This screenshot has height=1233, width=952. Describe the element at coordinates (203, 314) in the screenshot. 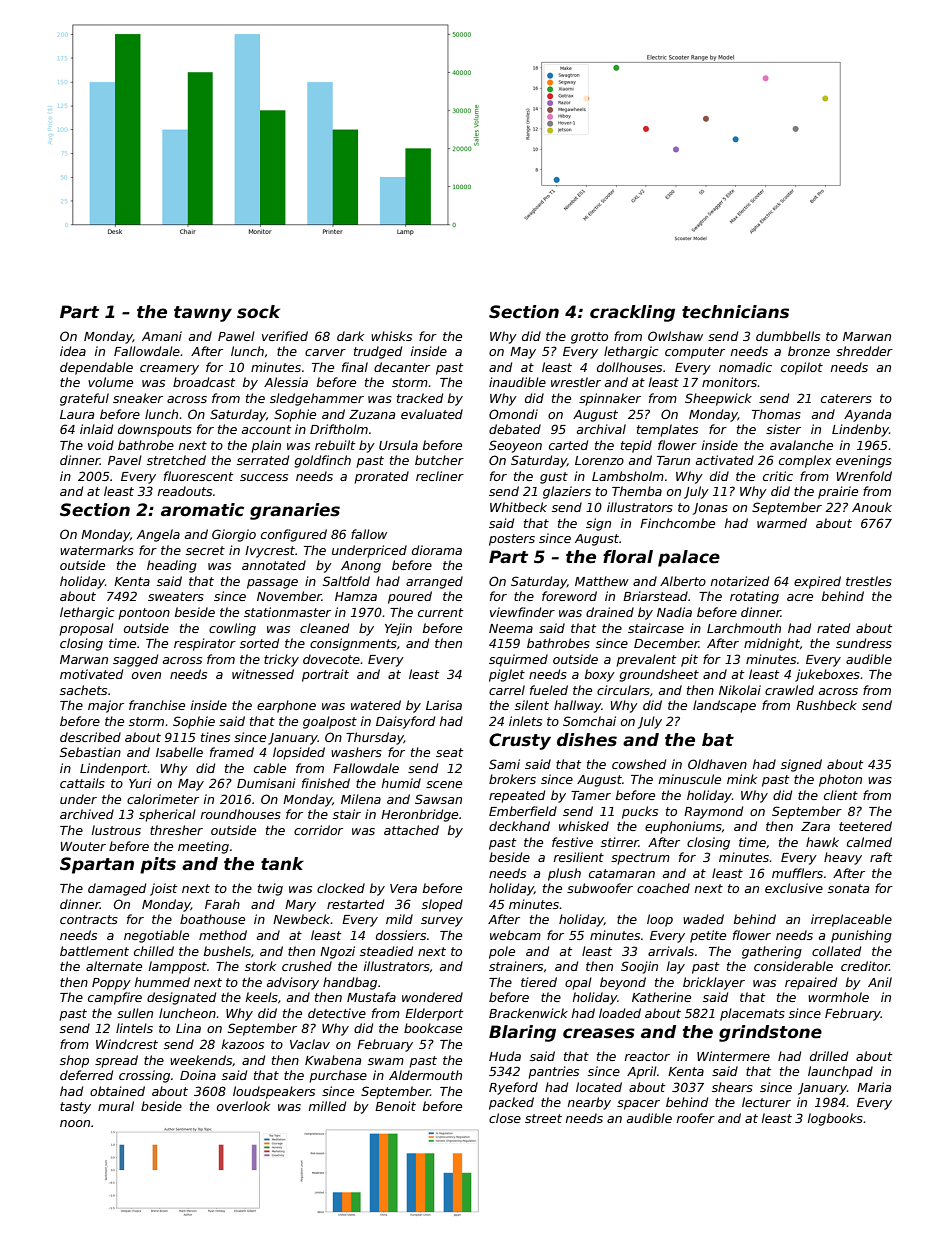

I see `tawny` at that location.
